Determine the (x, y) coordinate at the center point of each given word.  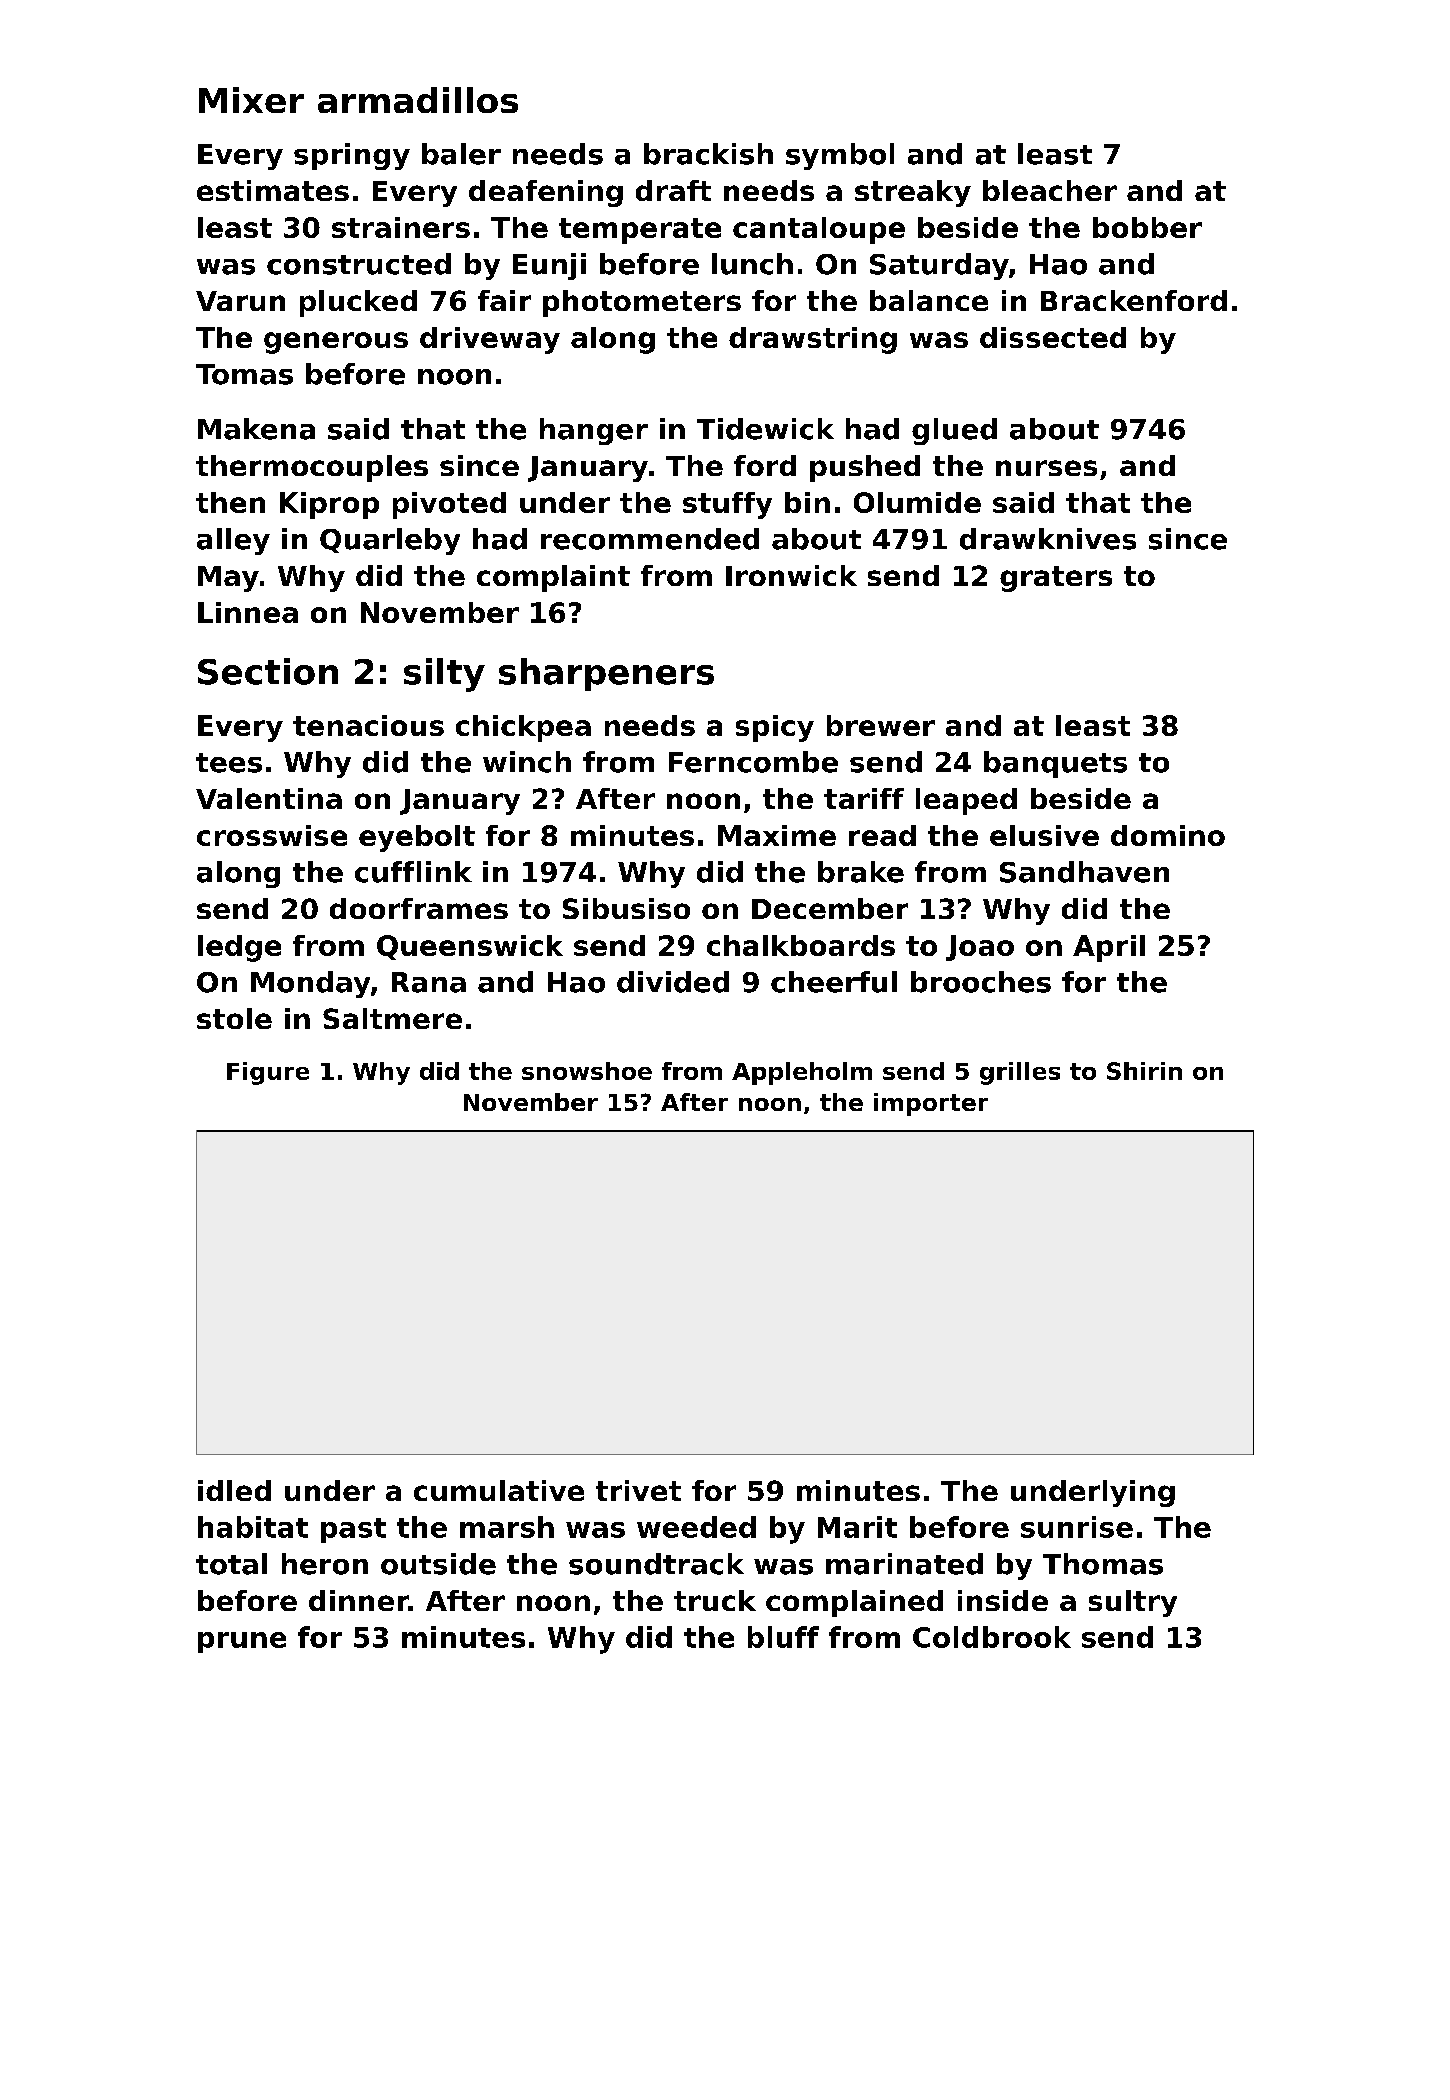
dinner (359, 1600)
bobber (1147, 227)
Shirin (1144, 1071)
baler (461, 154)
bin (807, 502)
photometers (642, 303)
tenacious (368, 725)
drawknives (1048, 539)
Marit (857, 1527)
